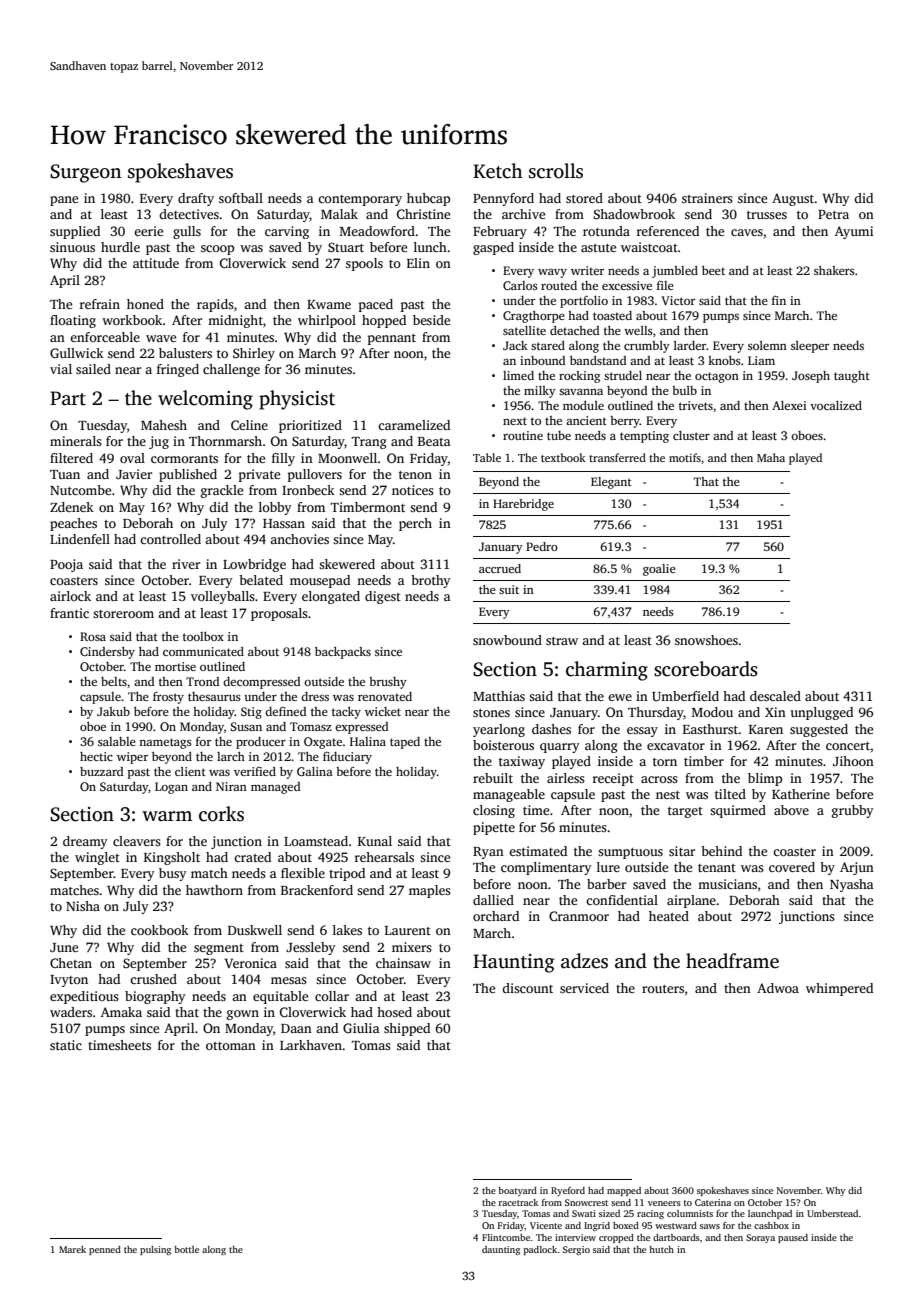  What do you see at coordinates (80, 490) in the screenshot?
I see `Nutcombe` at bounding box center [80, 490].
